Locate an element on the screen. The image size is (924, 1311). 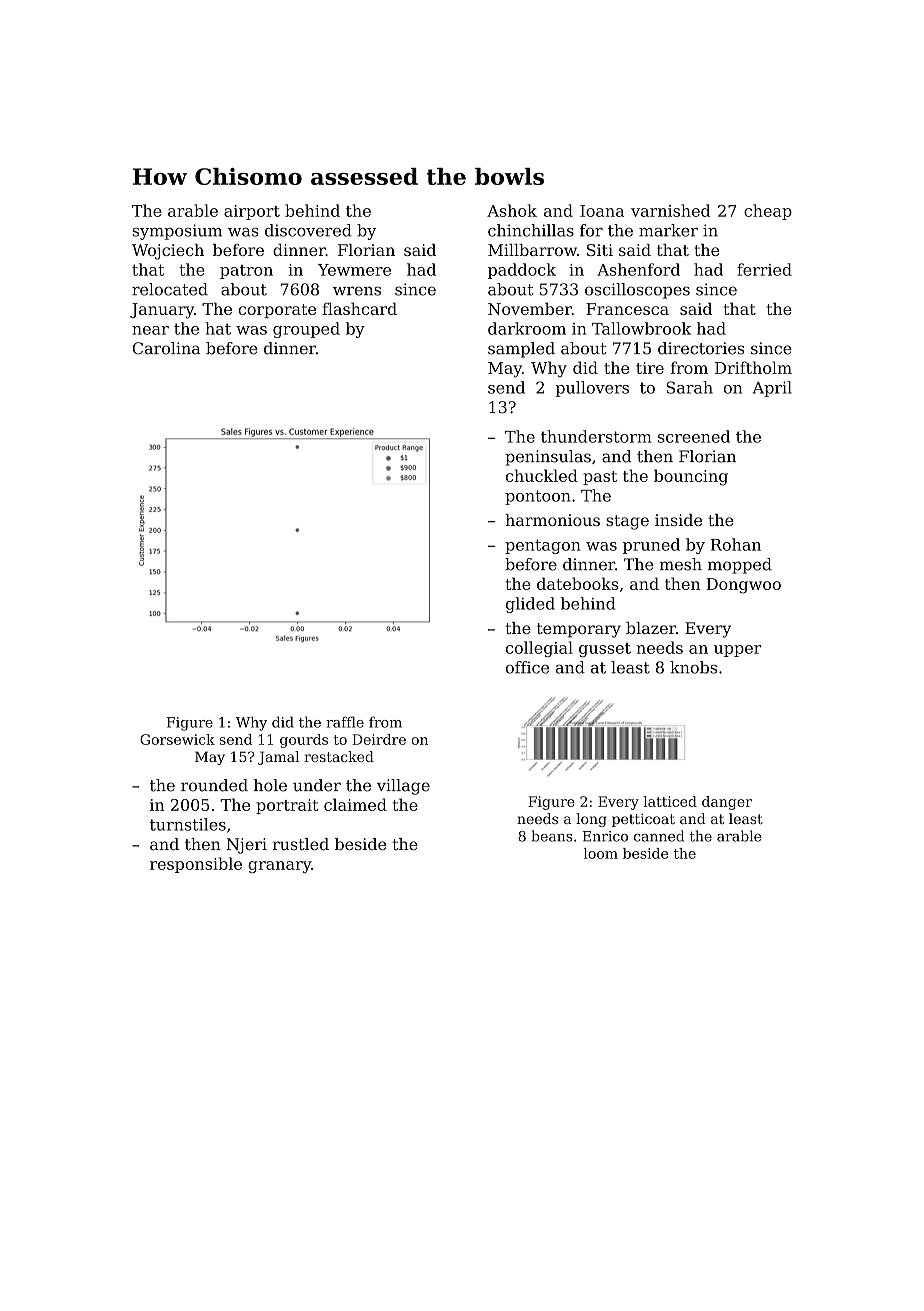
Gorsewick is located at coordinates (177, 739).
